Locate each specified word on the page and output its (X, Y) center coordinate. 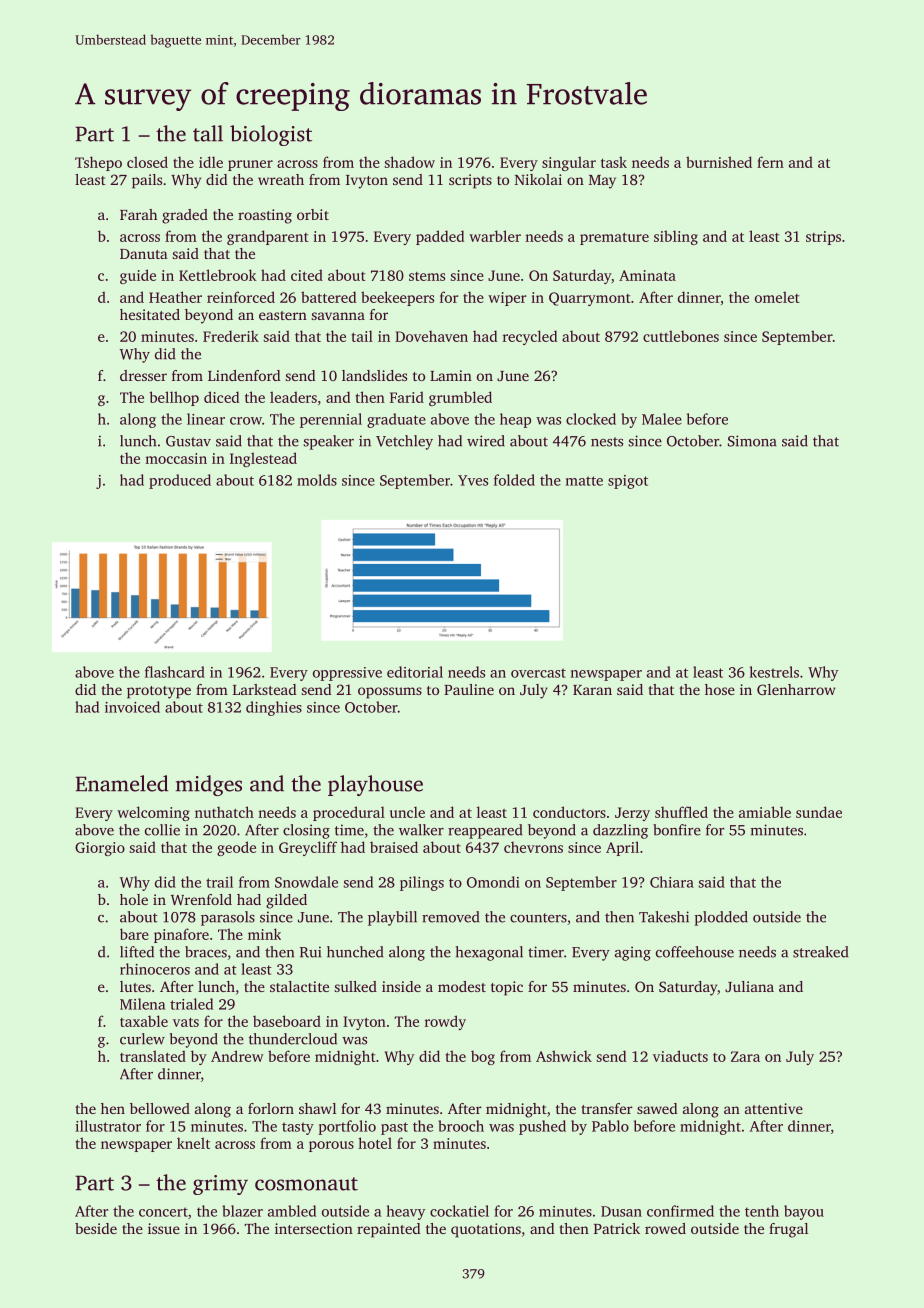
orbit (313, 214)
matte (584, 481)
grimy (220, 1185)
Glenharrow (796, 689)
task (614, 162)
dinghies (274, 708)
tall (208, 133)
